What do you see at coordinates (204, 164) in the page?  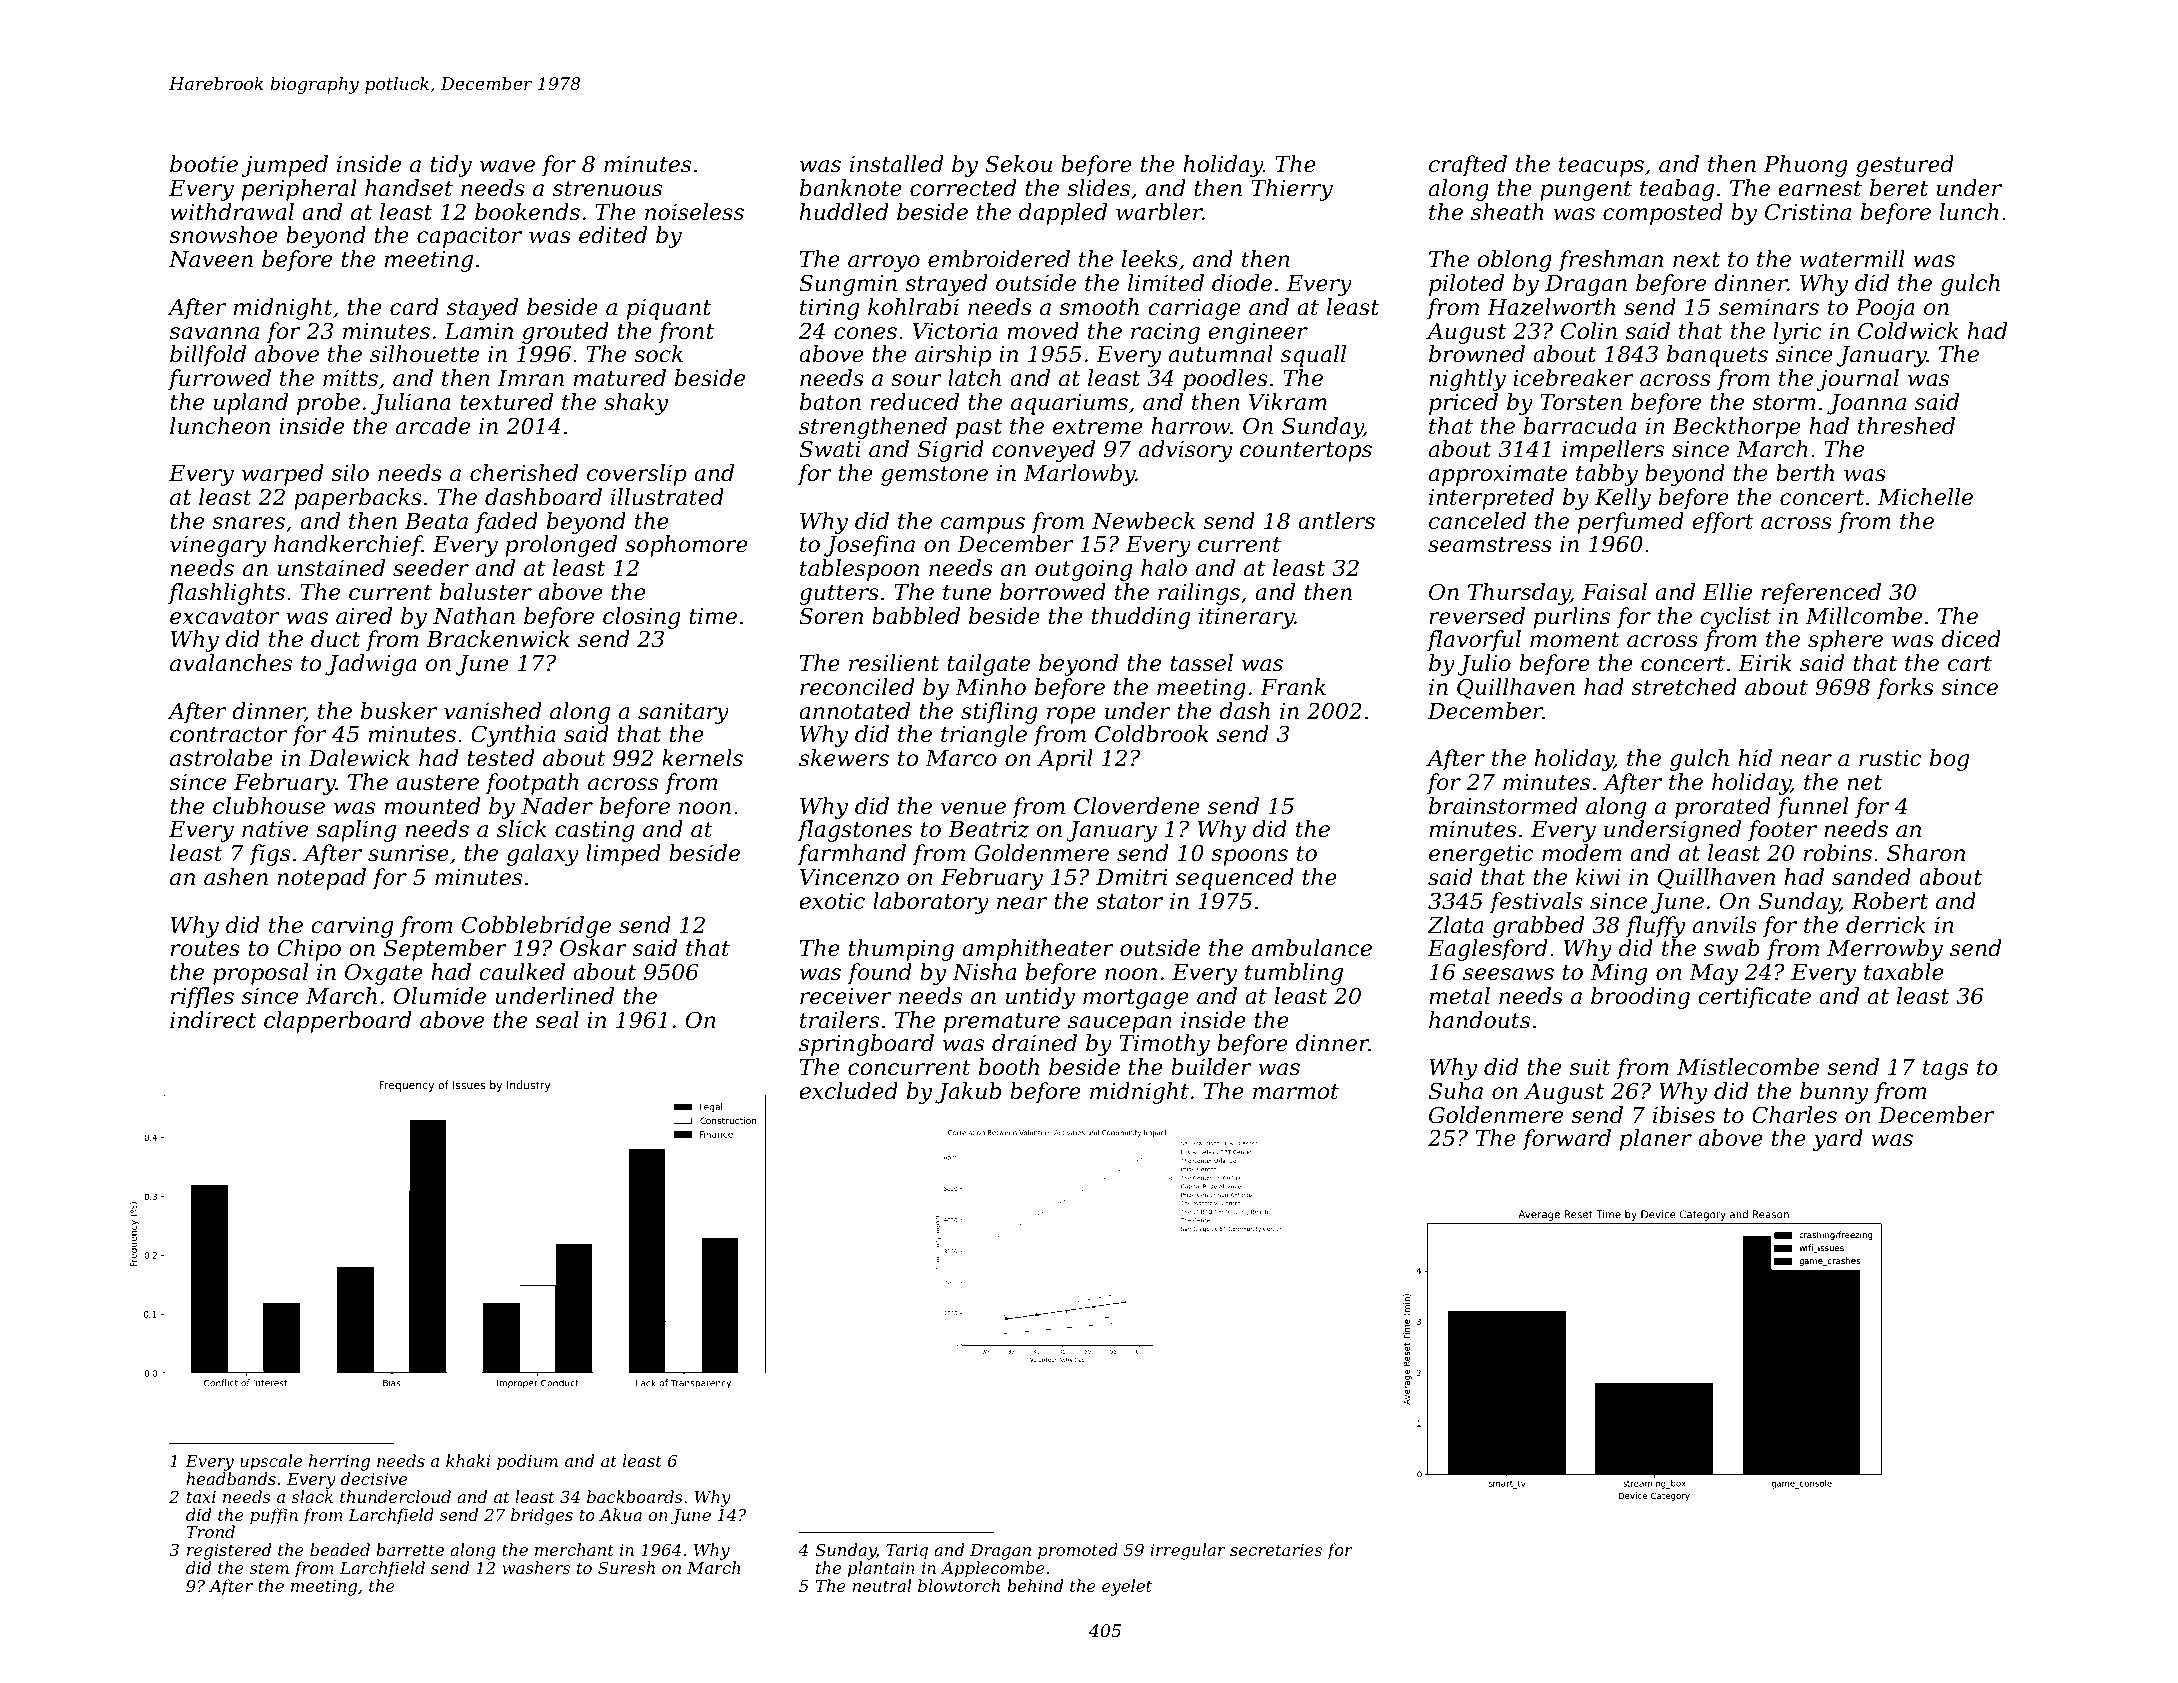 I see `bootie` at bounding box center [204, 164].
